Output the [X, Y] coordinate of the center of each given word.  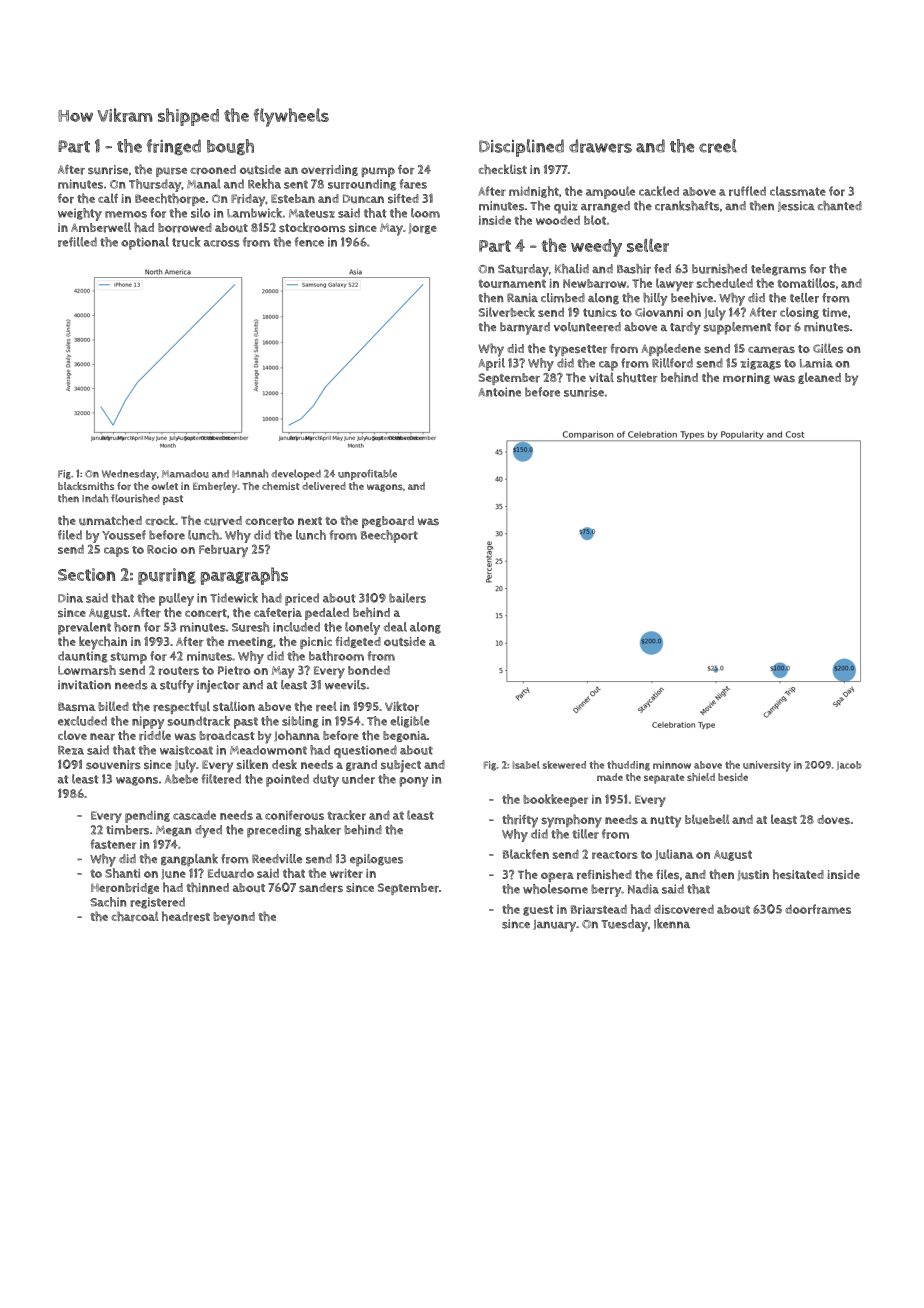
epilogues [376, 860]
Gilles [828, 348]
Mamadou [185, 474]
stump [128, 658]
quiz [566, 207]
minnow [672, 765]
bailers [407, 598]
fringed [174, 147]
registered [157, 903]
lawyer [674, 284]
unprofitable [367, 474]
